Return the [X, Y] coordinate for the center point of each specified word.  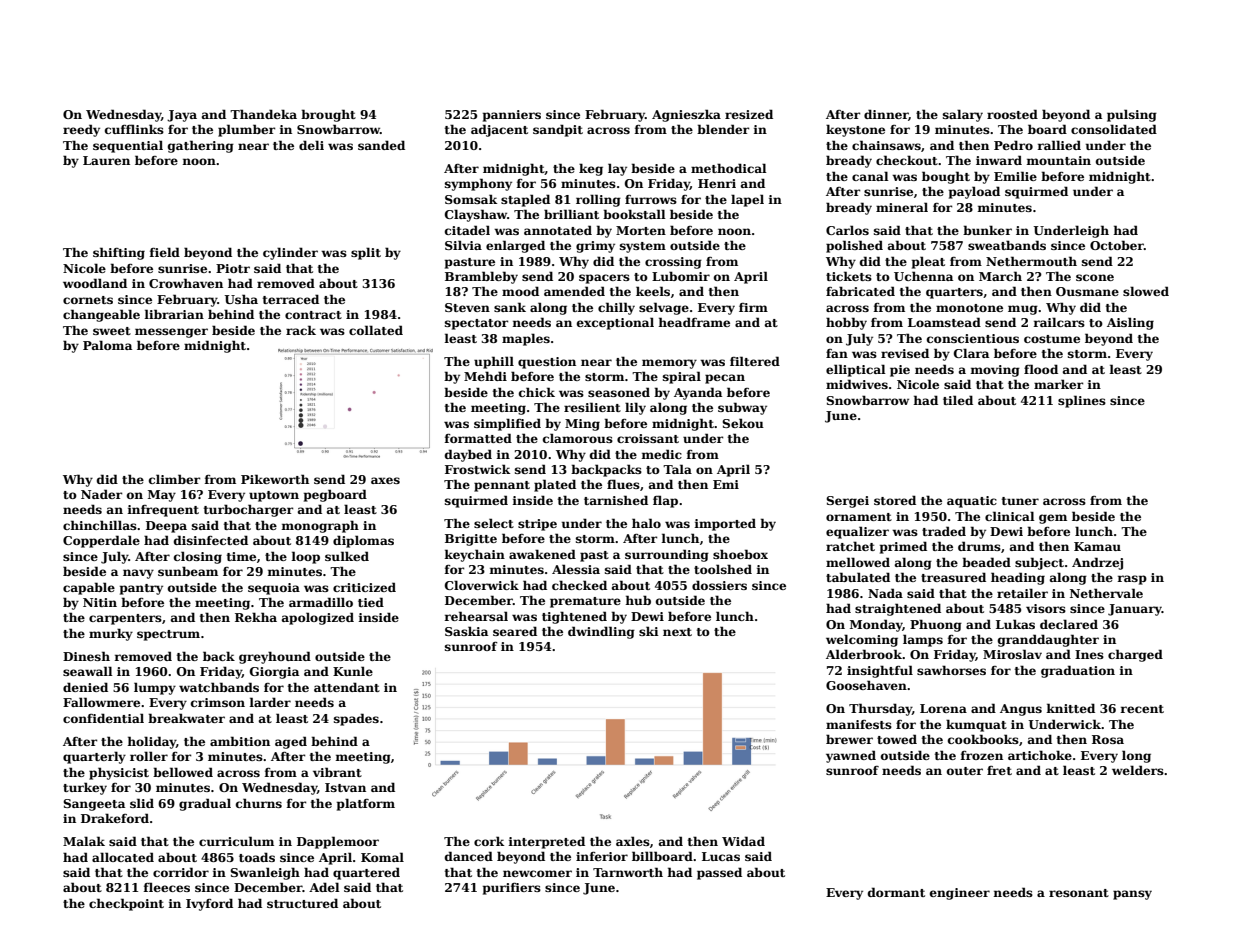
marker [1059, 384]
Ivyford [209, 904]
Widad [743, 841]
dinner [886, 115]
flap [665, 501]
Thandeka [263, 114]
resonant [1079, 893]
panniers [512, 116]
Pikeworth [275, 479]
